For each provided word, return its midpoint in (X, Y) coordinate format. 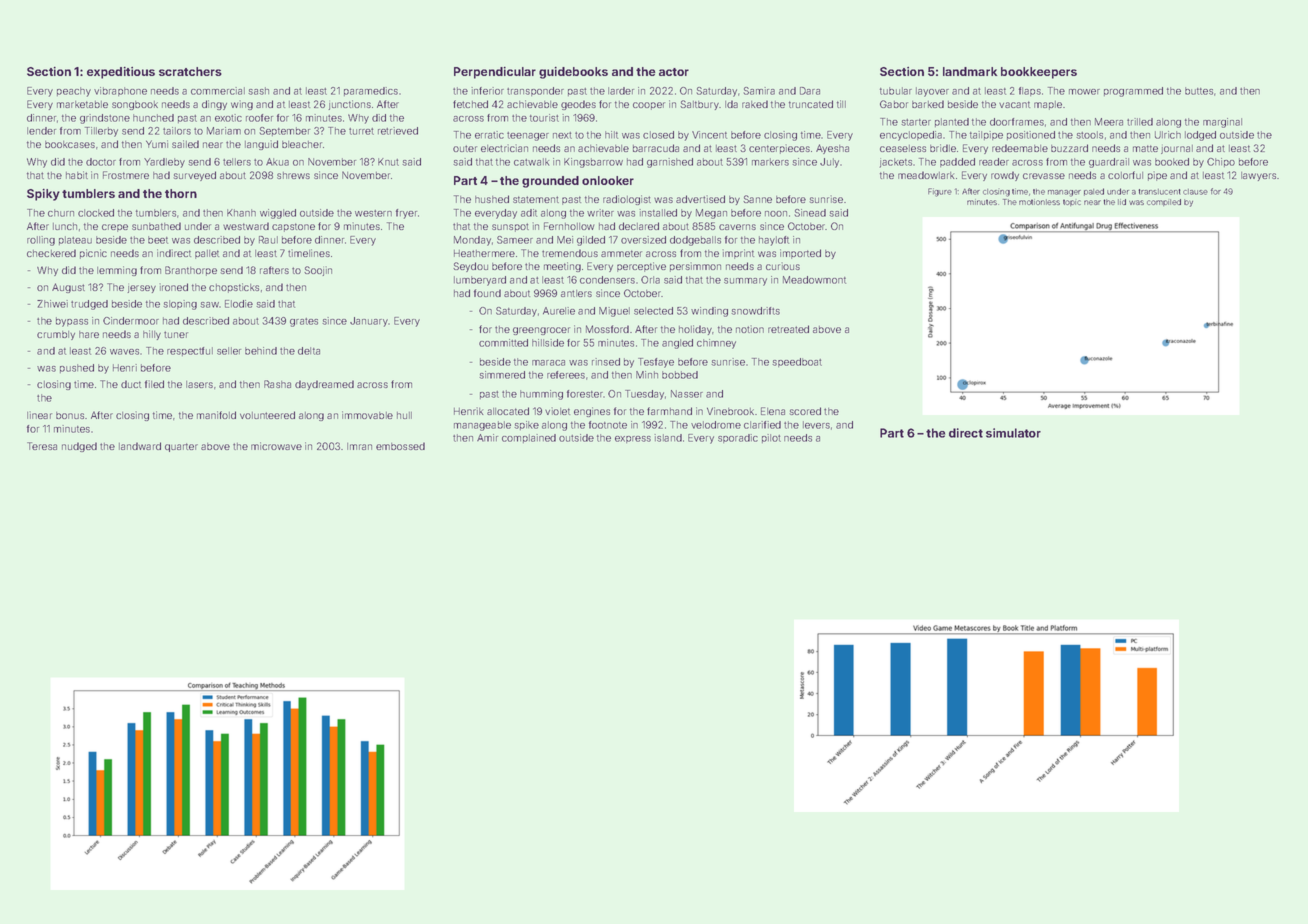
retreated (788, 329)
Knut (388, 162)
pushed (77, 368)
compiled (1164, 202)
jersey (141, 288)
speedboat (797, 362)
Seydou (470, 267)
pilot (771, 438)
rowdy (1005, 176)
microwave (276, 446)
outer (465, 148)
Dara (810, 91)
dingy (214, 105)
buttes (1199, 91)
